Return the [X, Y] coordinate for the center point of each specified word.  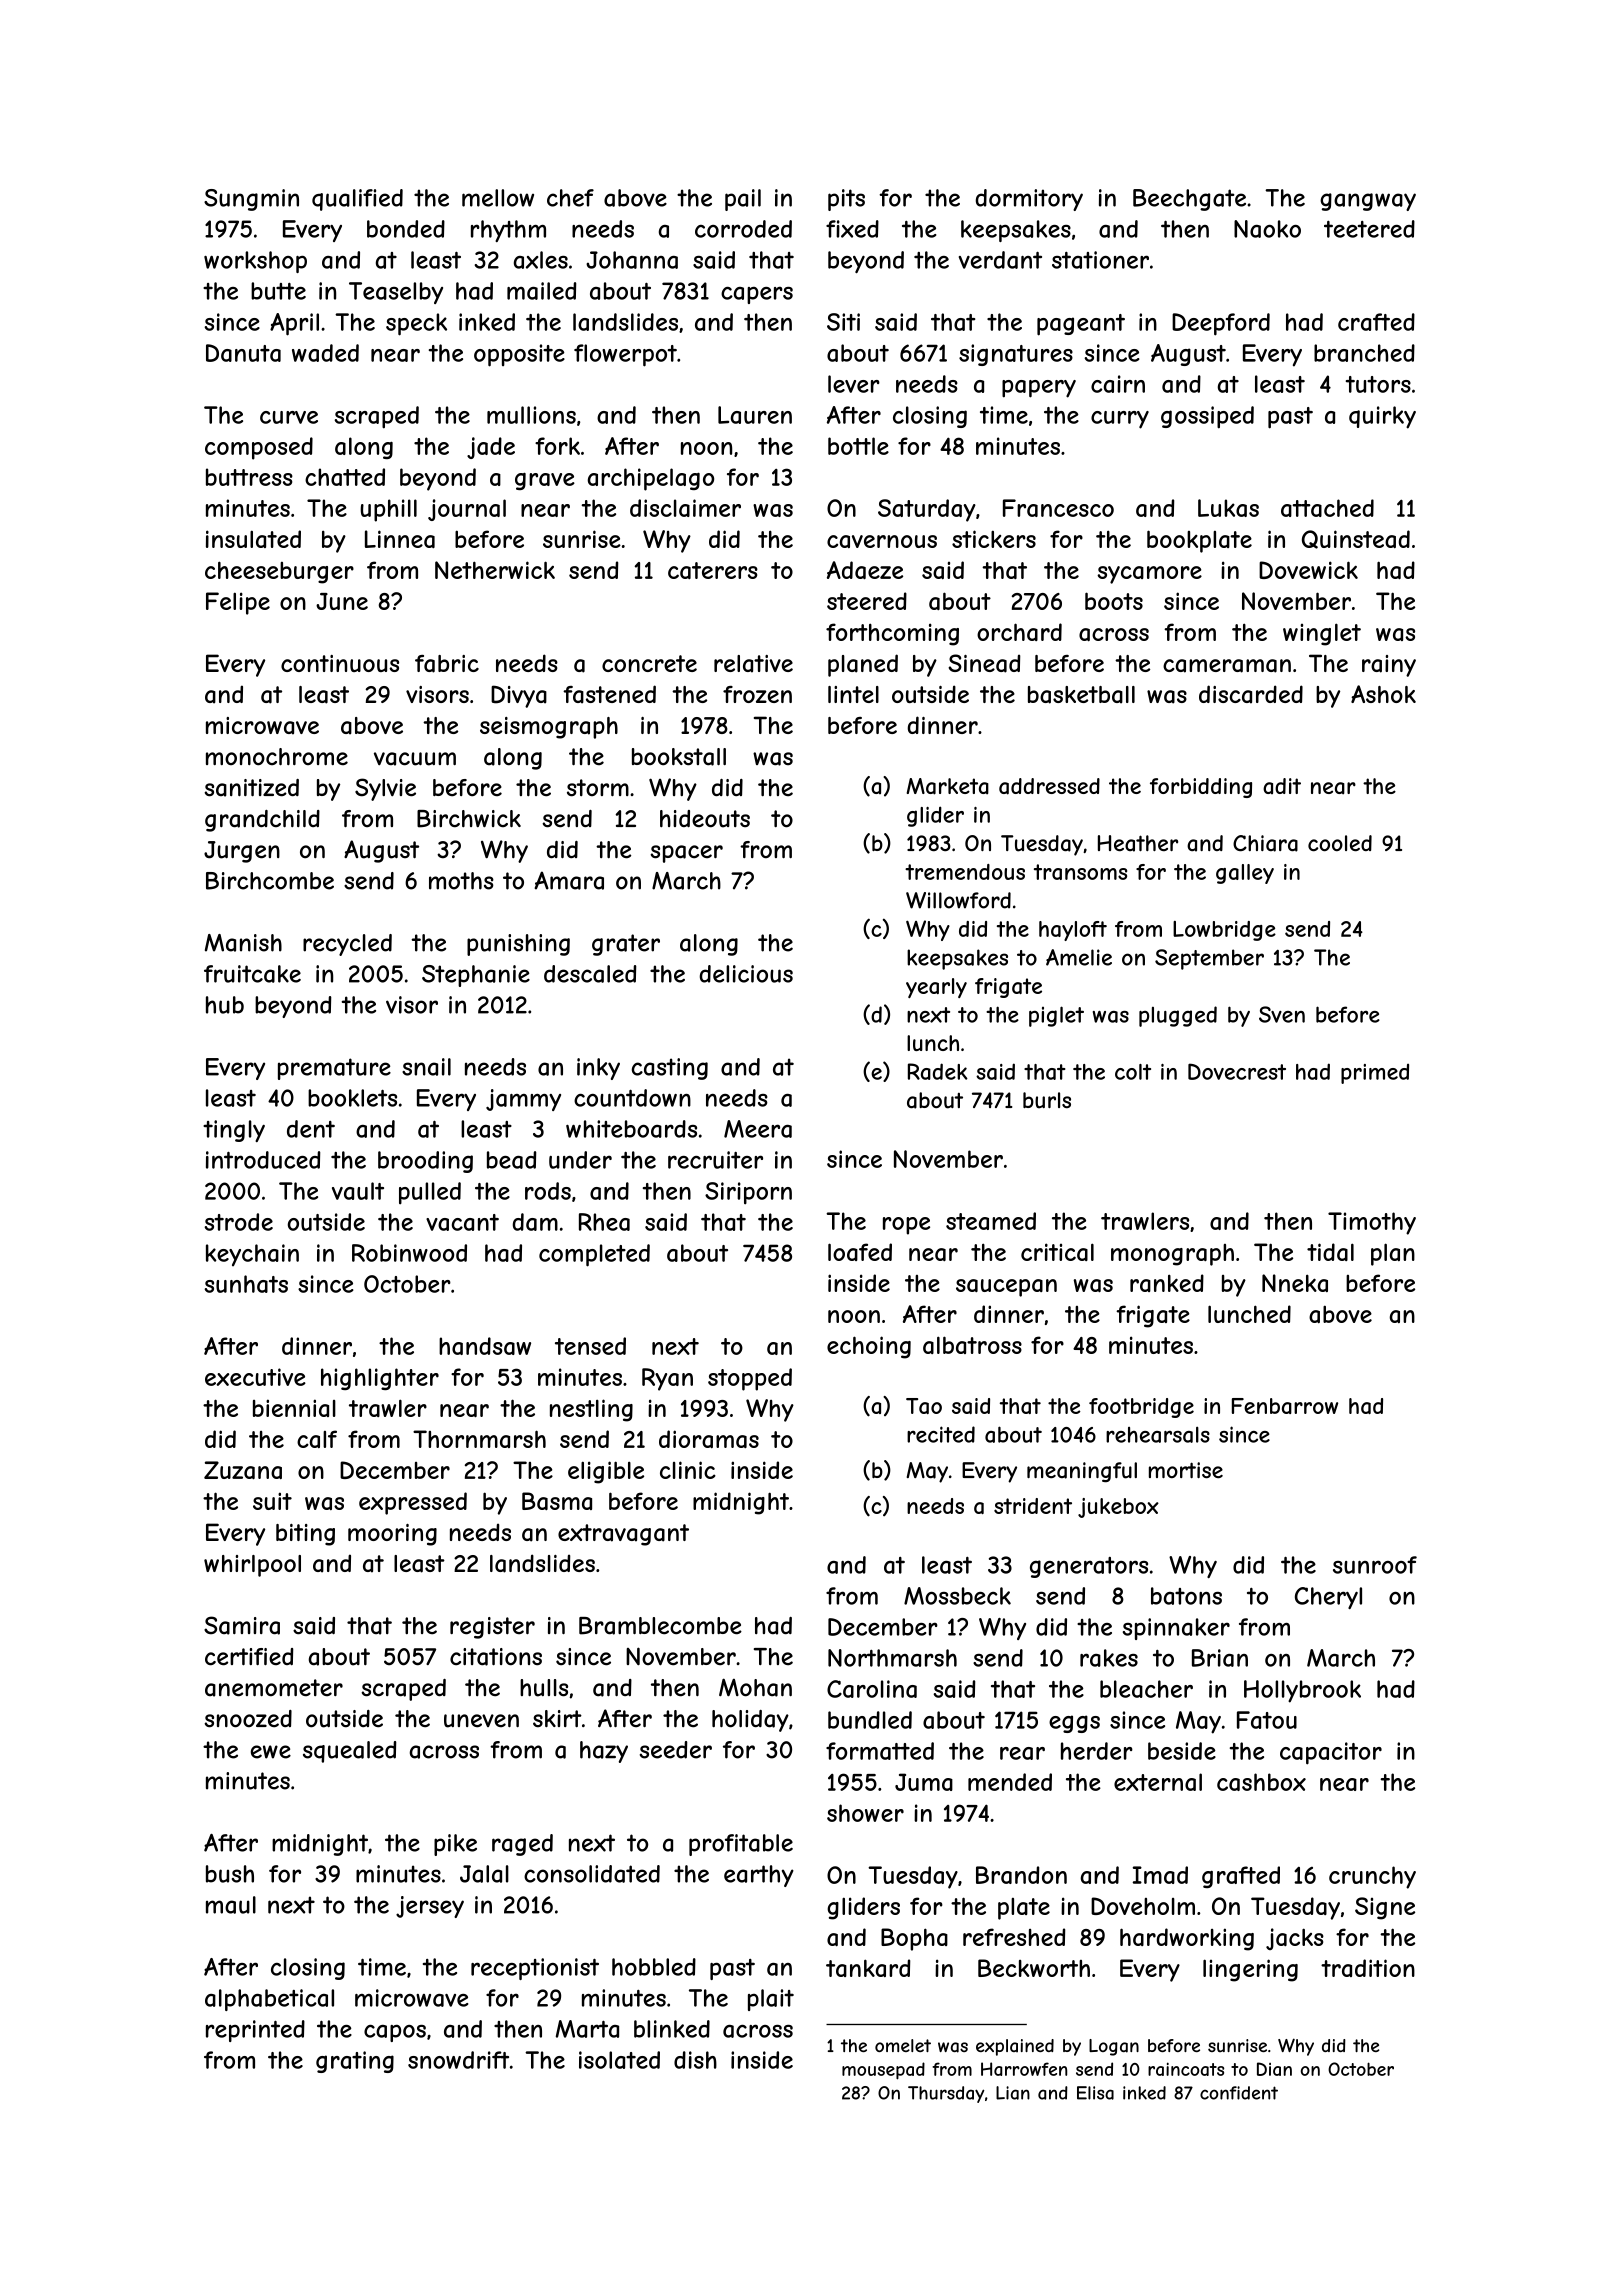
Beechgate [1189, 200]
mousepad [883, 2071]
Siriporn [748, 1193]
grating [355, 2062]
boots [1114, 601]
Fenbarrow [1285, 1406]
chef [570, 198]
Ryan [667, 1379]
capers [757, 295]
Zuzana [243, 1470]
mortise [1186, 1470]
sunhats [246, 1284]
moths [461, 881]
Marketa [947, 786]
